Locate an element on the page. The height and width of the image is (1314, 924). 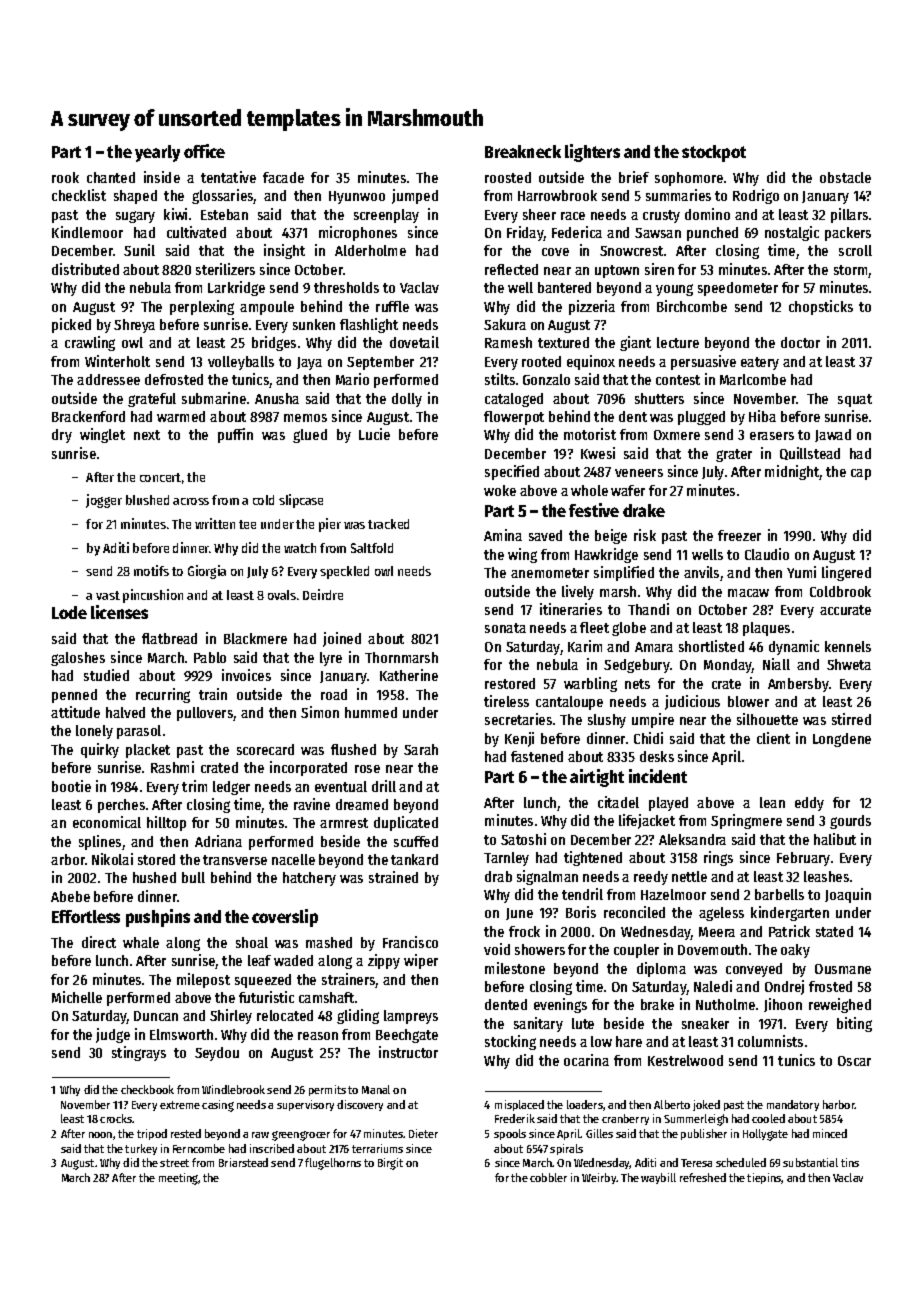
lute is located at coordinates (583, 1023).
